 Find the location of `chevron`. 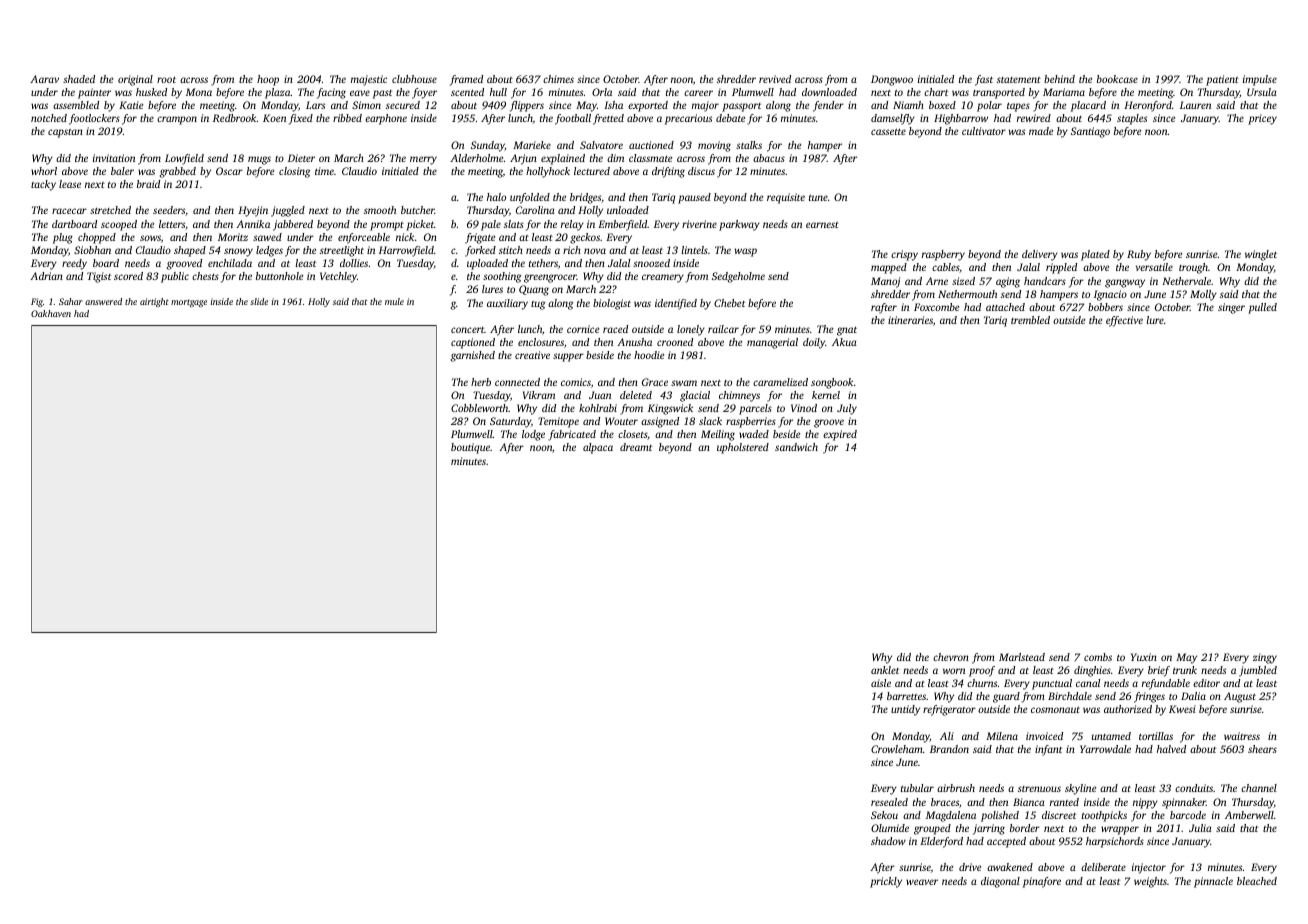

chevron is located at coordinates (951, 657).
